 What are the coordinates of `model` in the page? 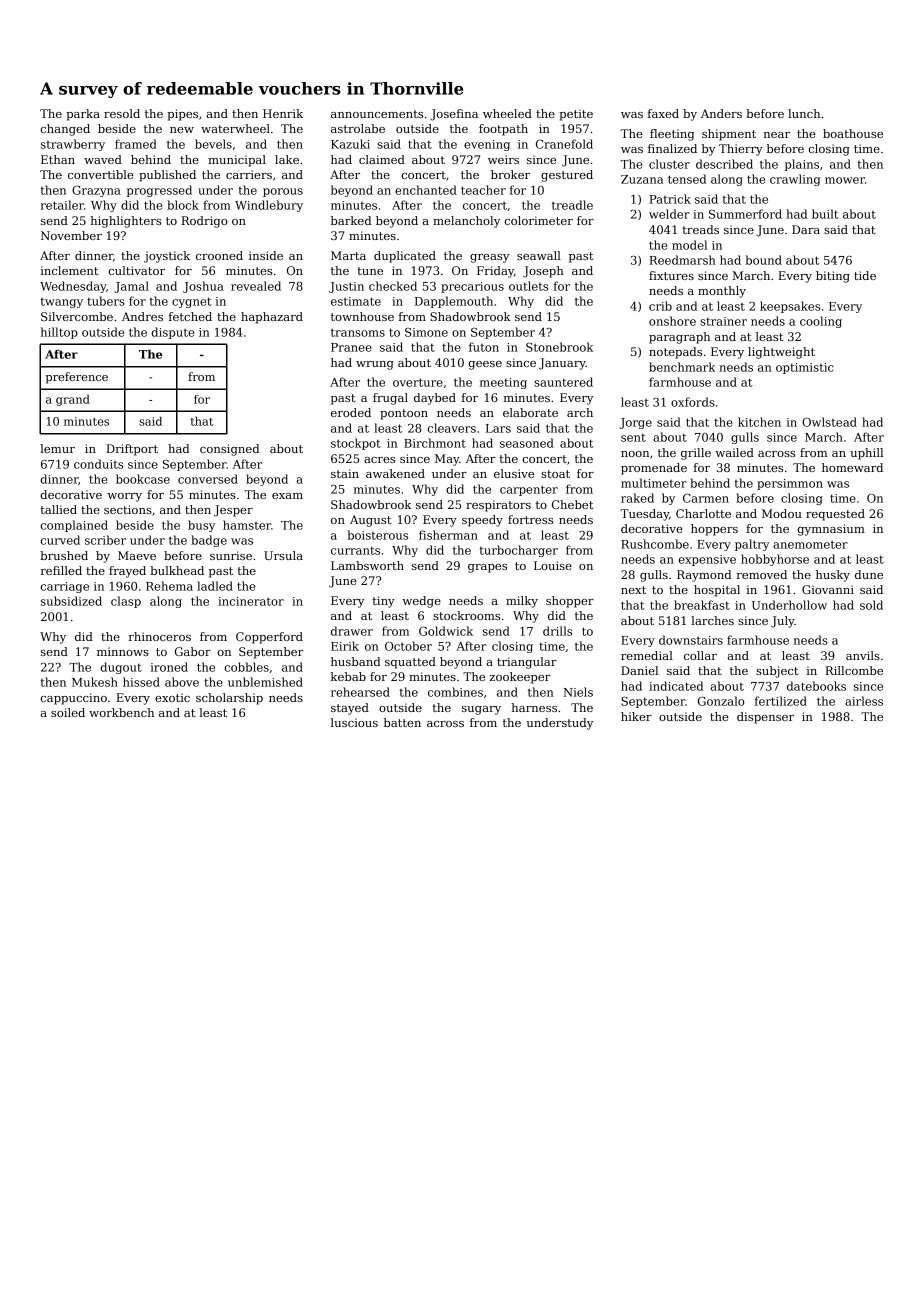 It's located at (689, 245).
